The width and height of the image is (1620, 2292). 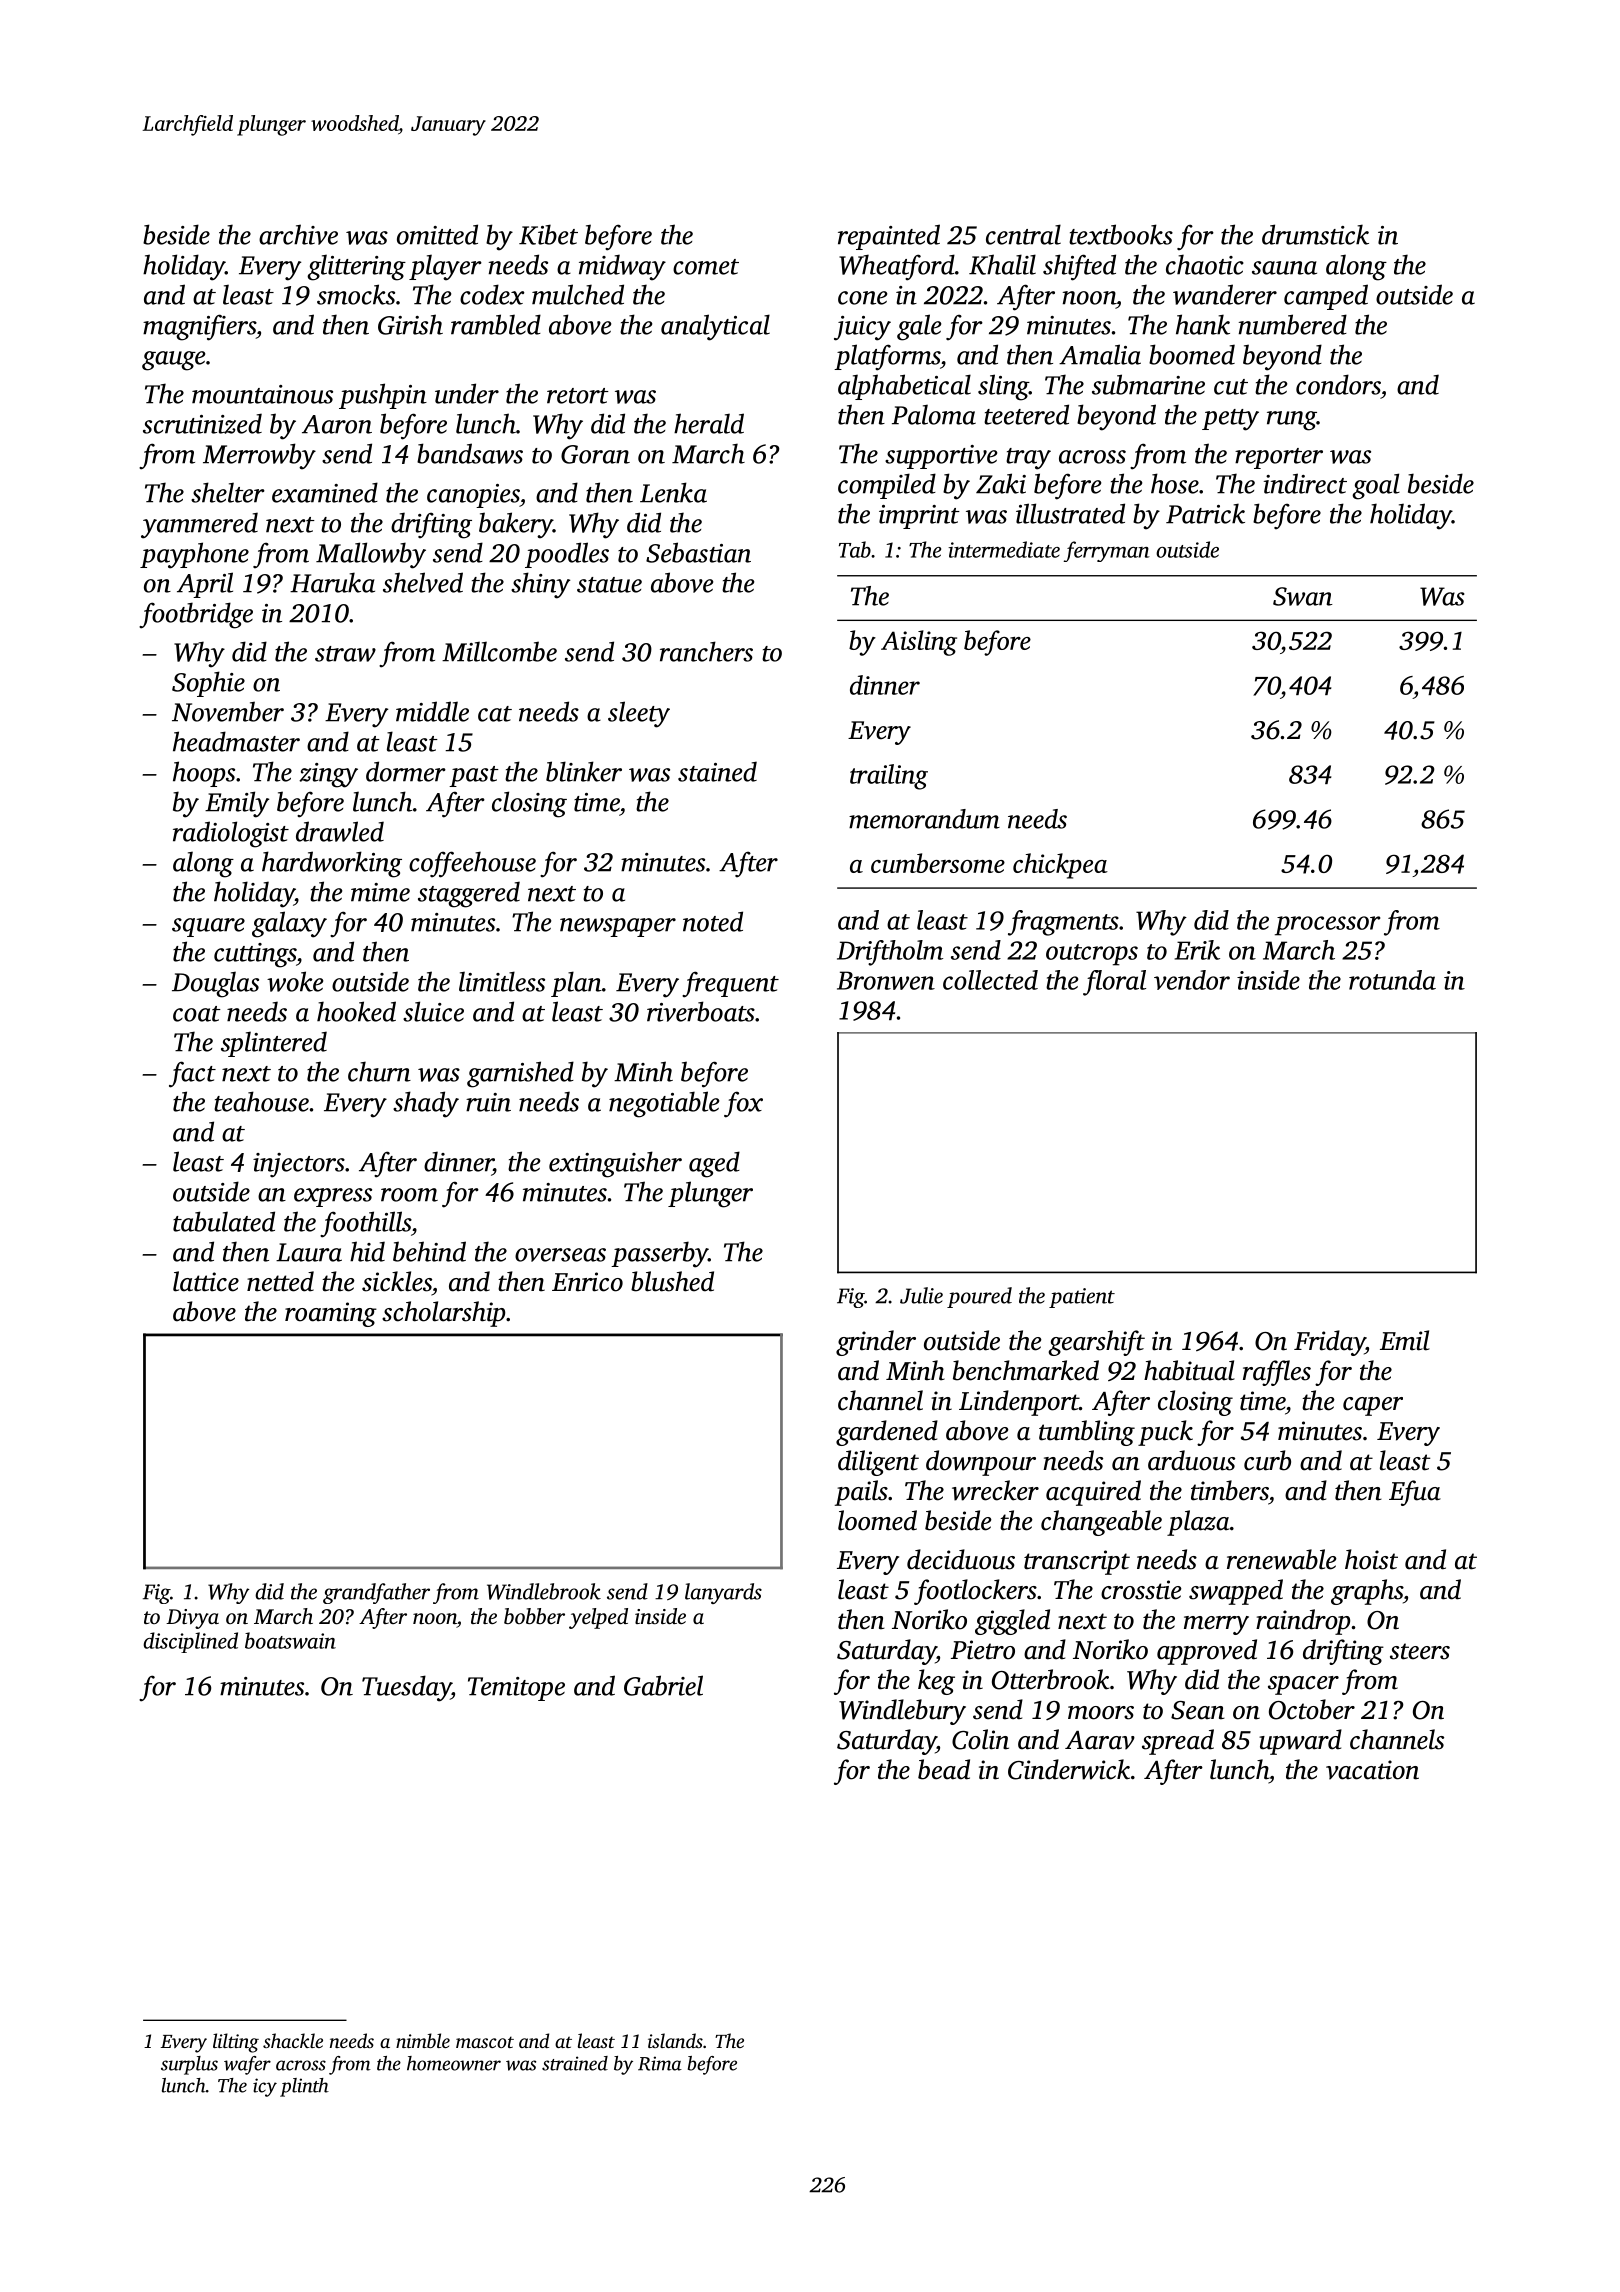 What do you see at coordinates (474, 776) in the image?
I see `past` at bounding box center [474, 776].
